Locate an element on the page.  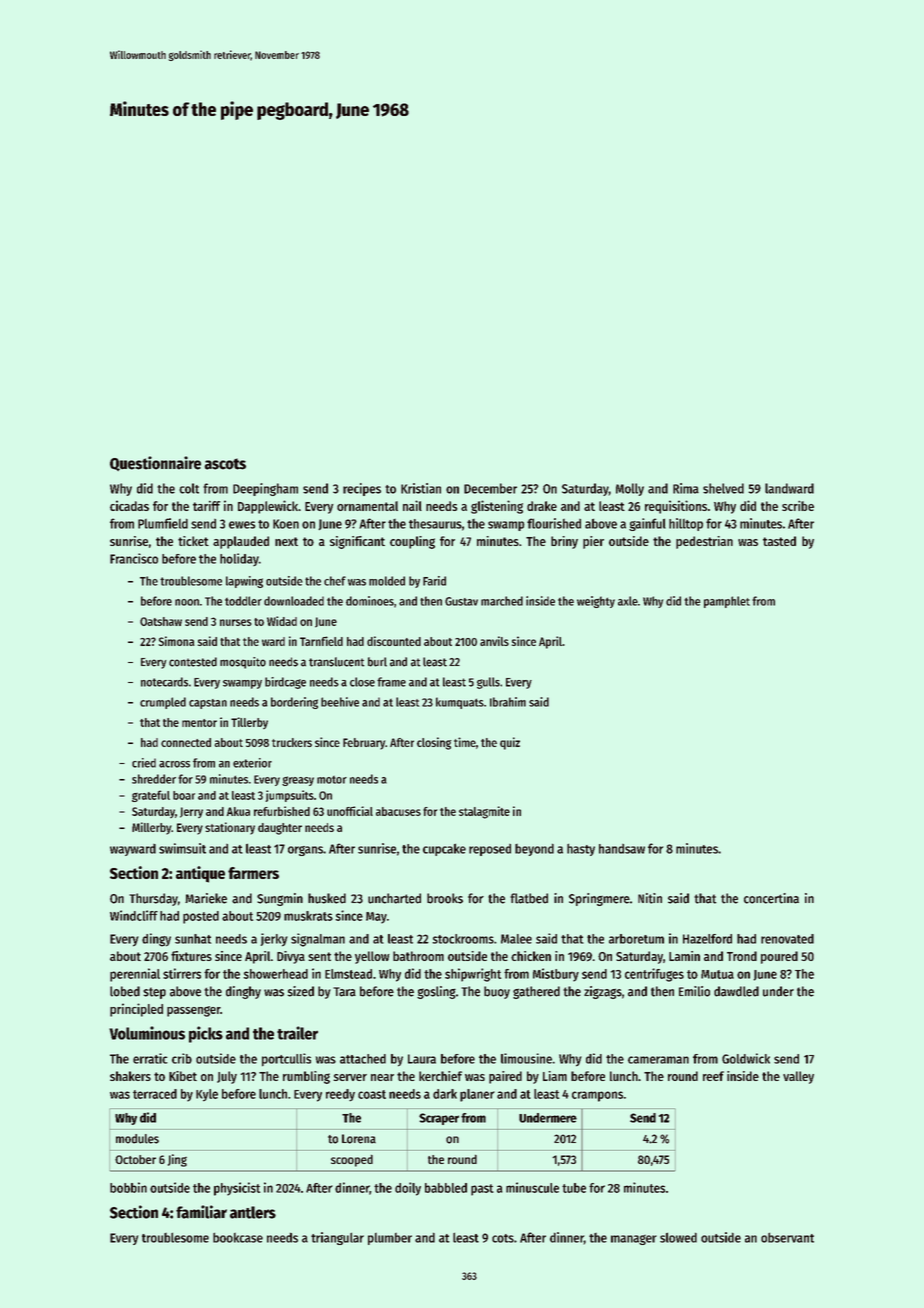
time is located at coordinates (465, 742).
